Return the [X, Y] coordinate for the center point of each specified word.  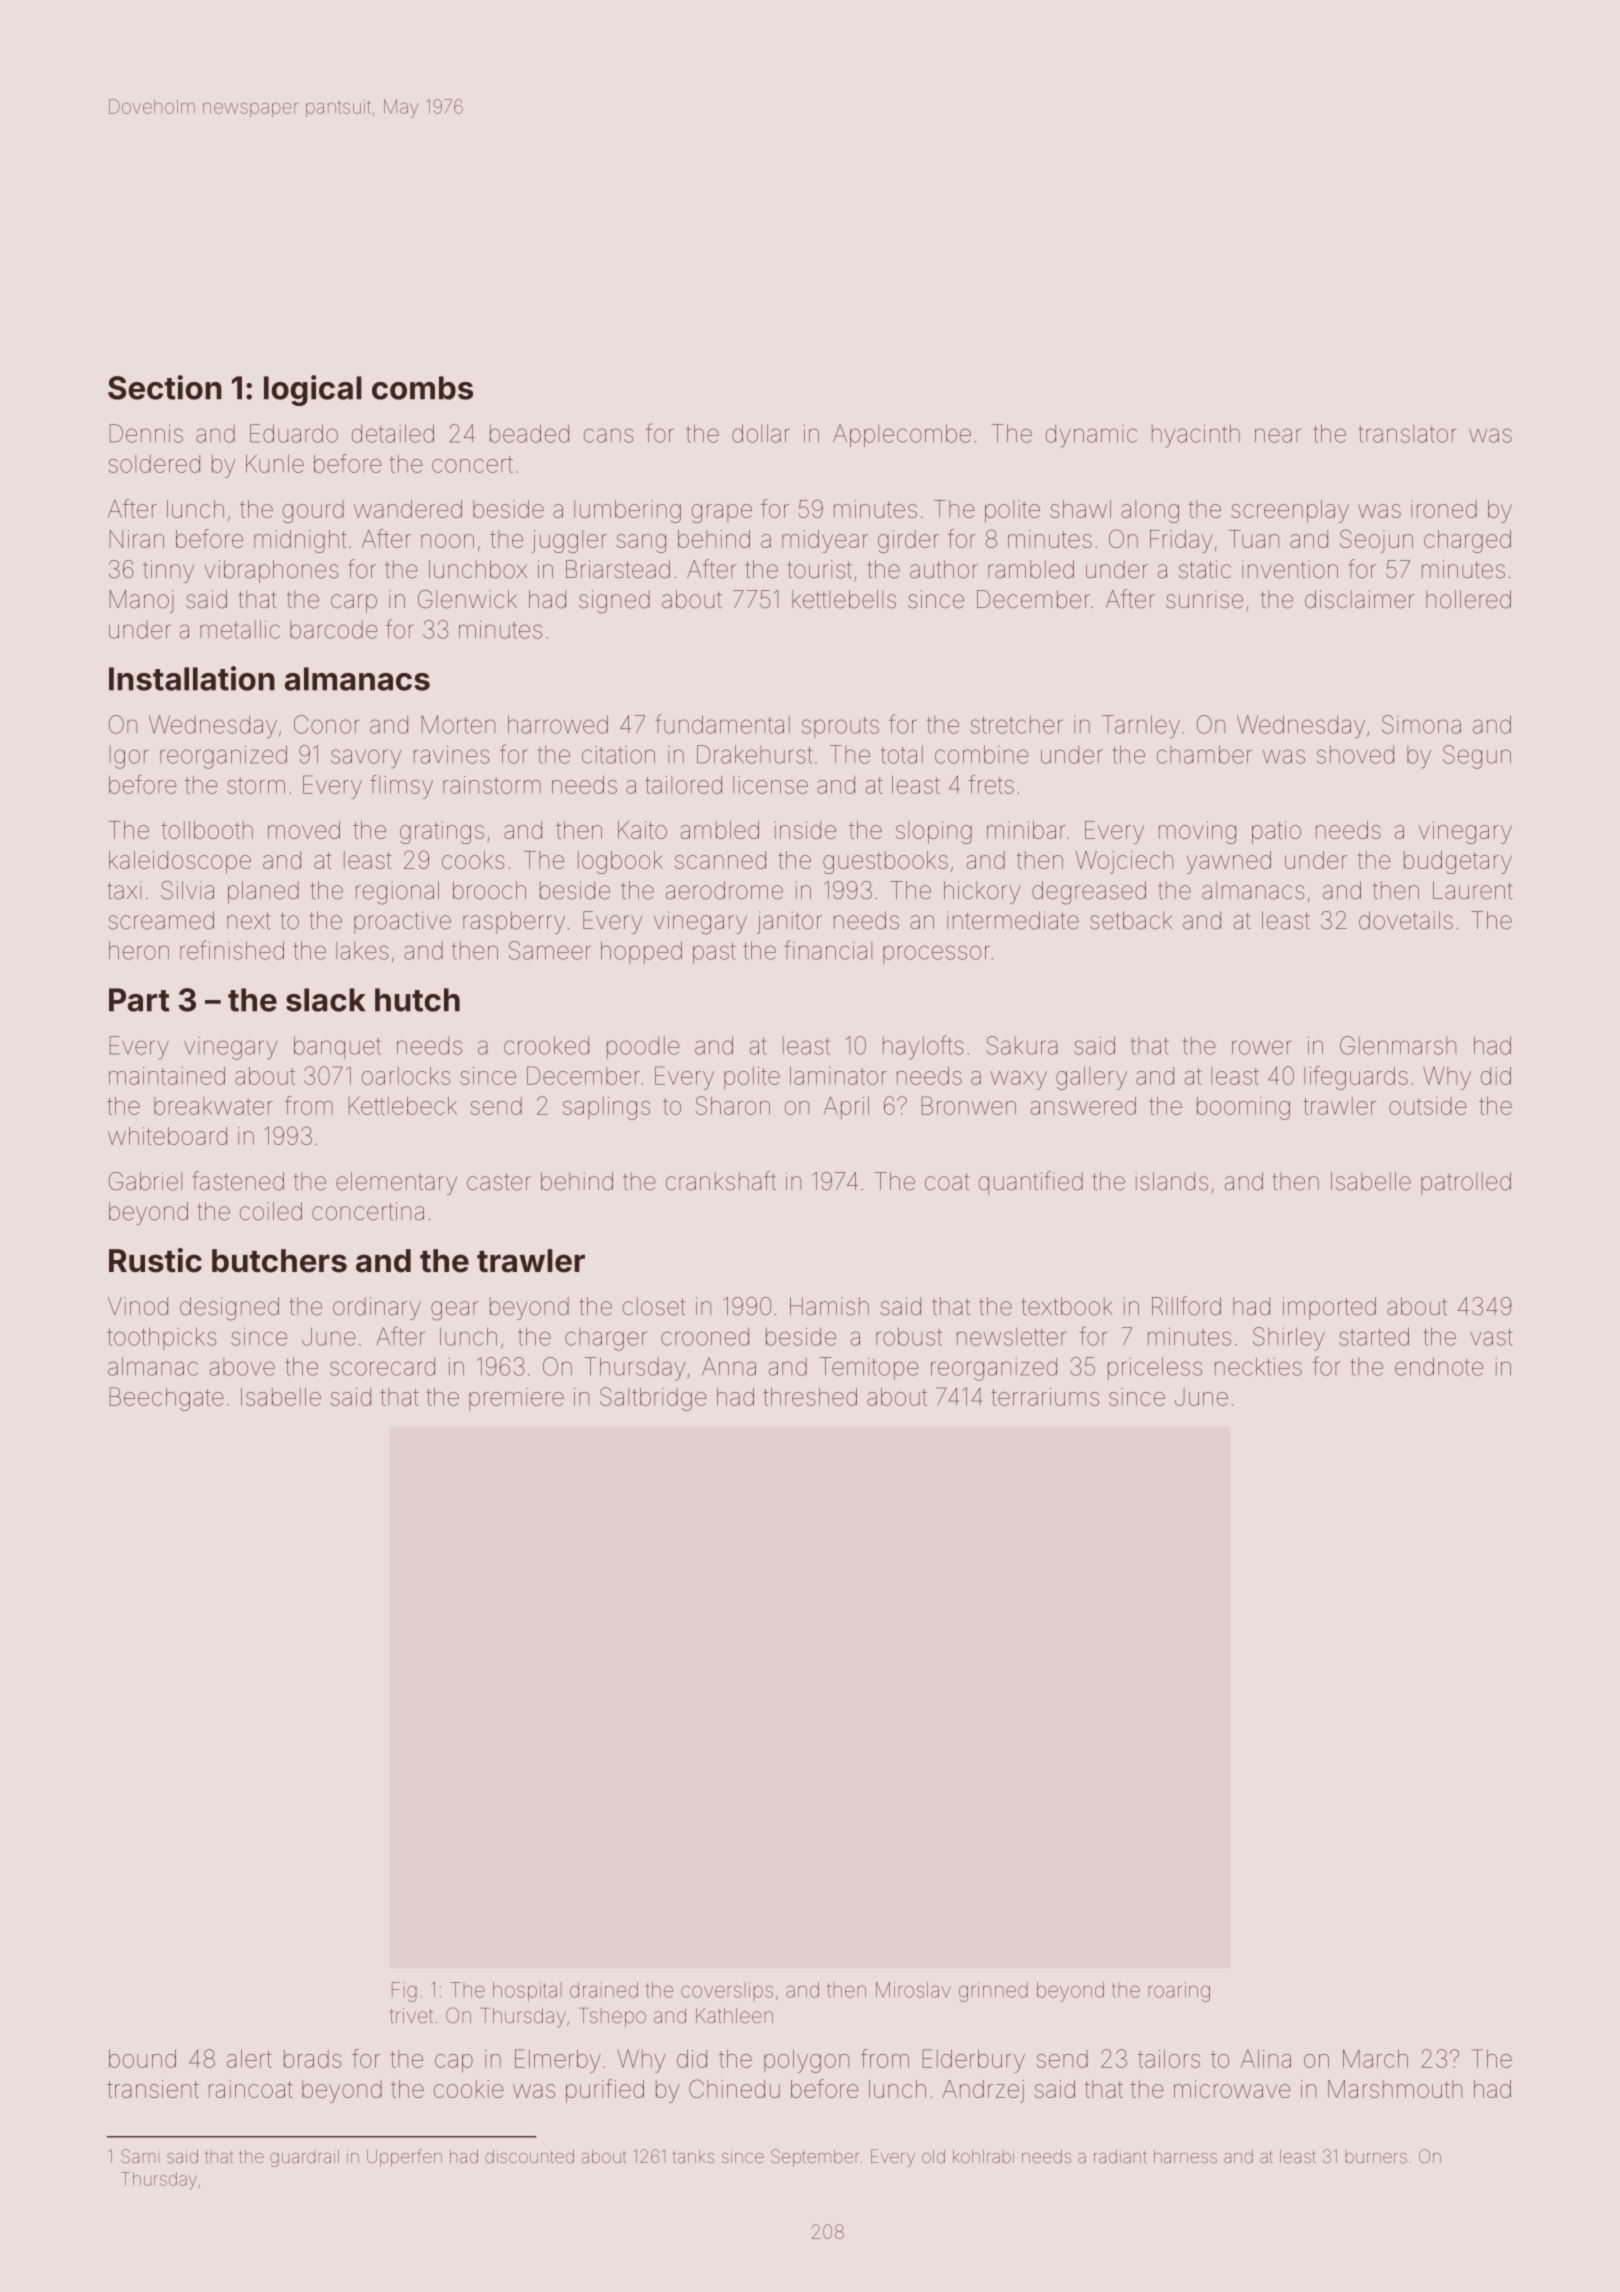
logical [313, 390]
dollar [761, 433]
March [1375, 2058]
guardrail [304, 2158]
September [815, 2158]
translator [1407, 434]
